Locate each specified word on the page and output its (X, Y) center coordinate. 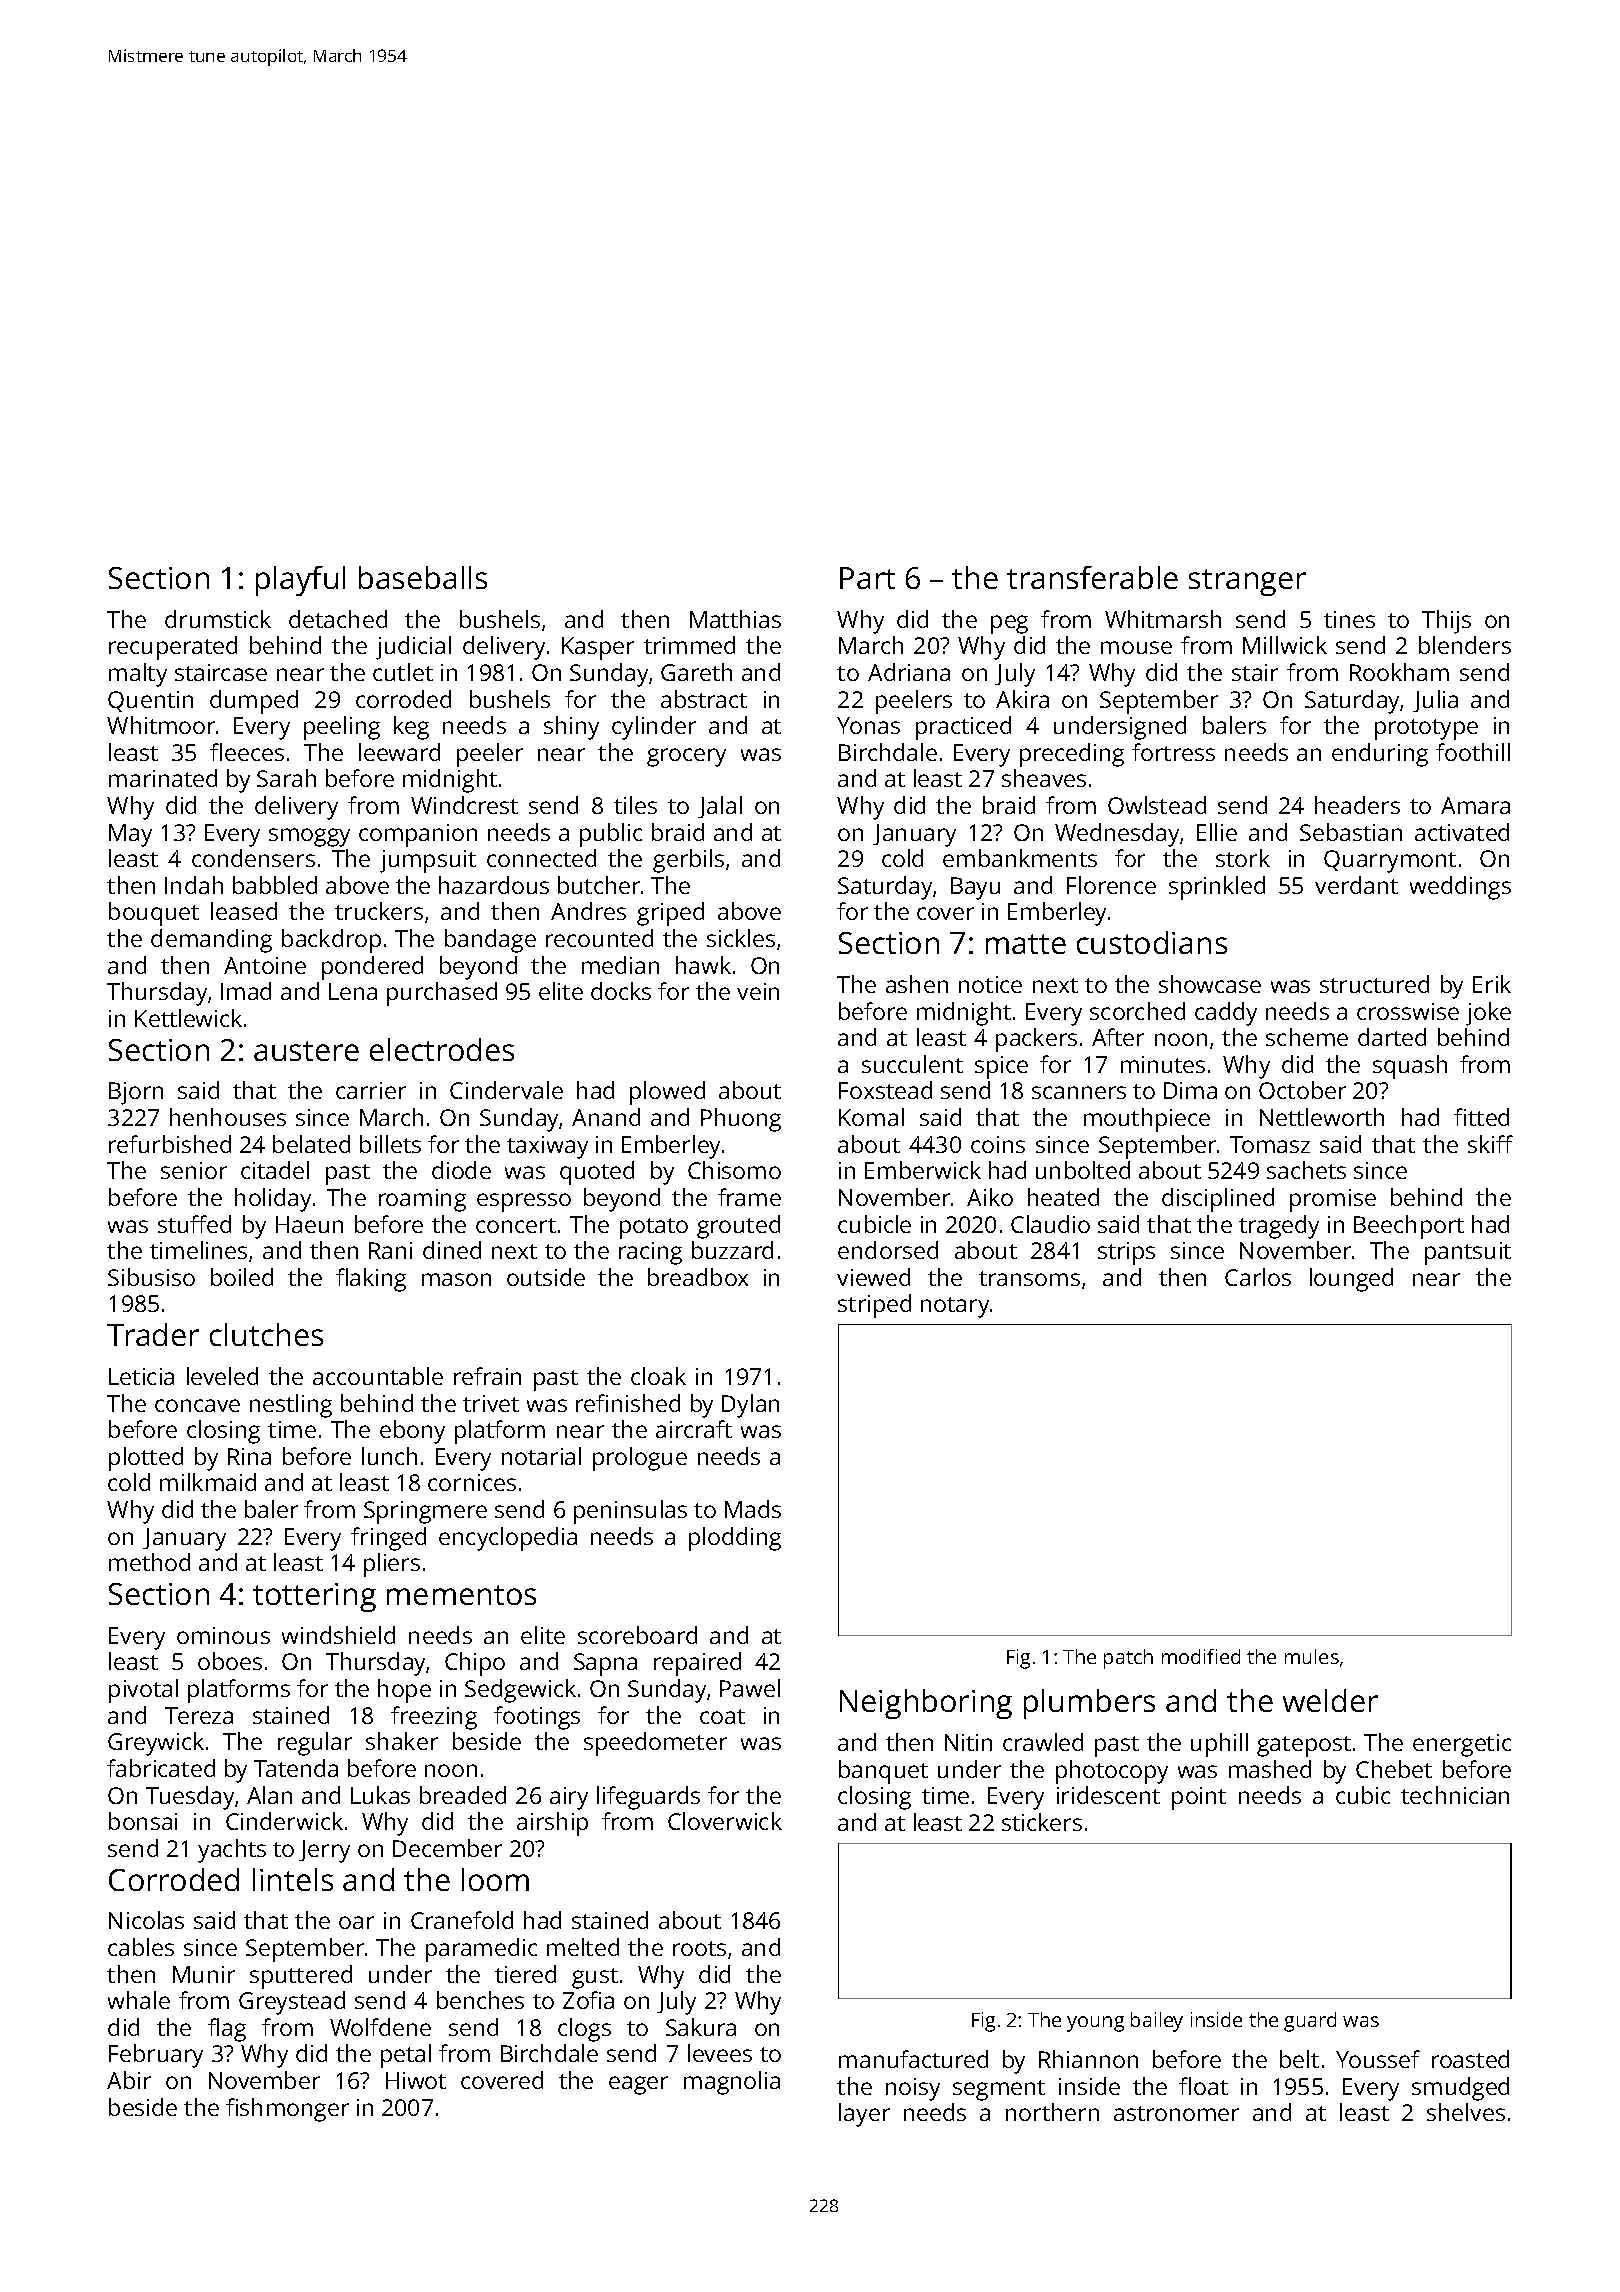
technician (1455, 1795)
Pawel (750, 1688)
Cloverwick (725, 1821)
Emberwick (923, 1170)
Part (867, 578)
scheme (1307, 1037)
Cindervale (506, 1090)
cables (141, 1947)
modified (1201, 1656)
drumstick (218, 619)
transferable (1092, 577)
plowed (667, 1093)
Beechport (1409, 1227)
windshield (338, 1635)
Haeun (309, 1224)
